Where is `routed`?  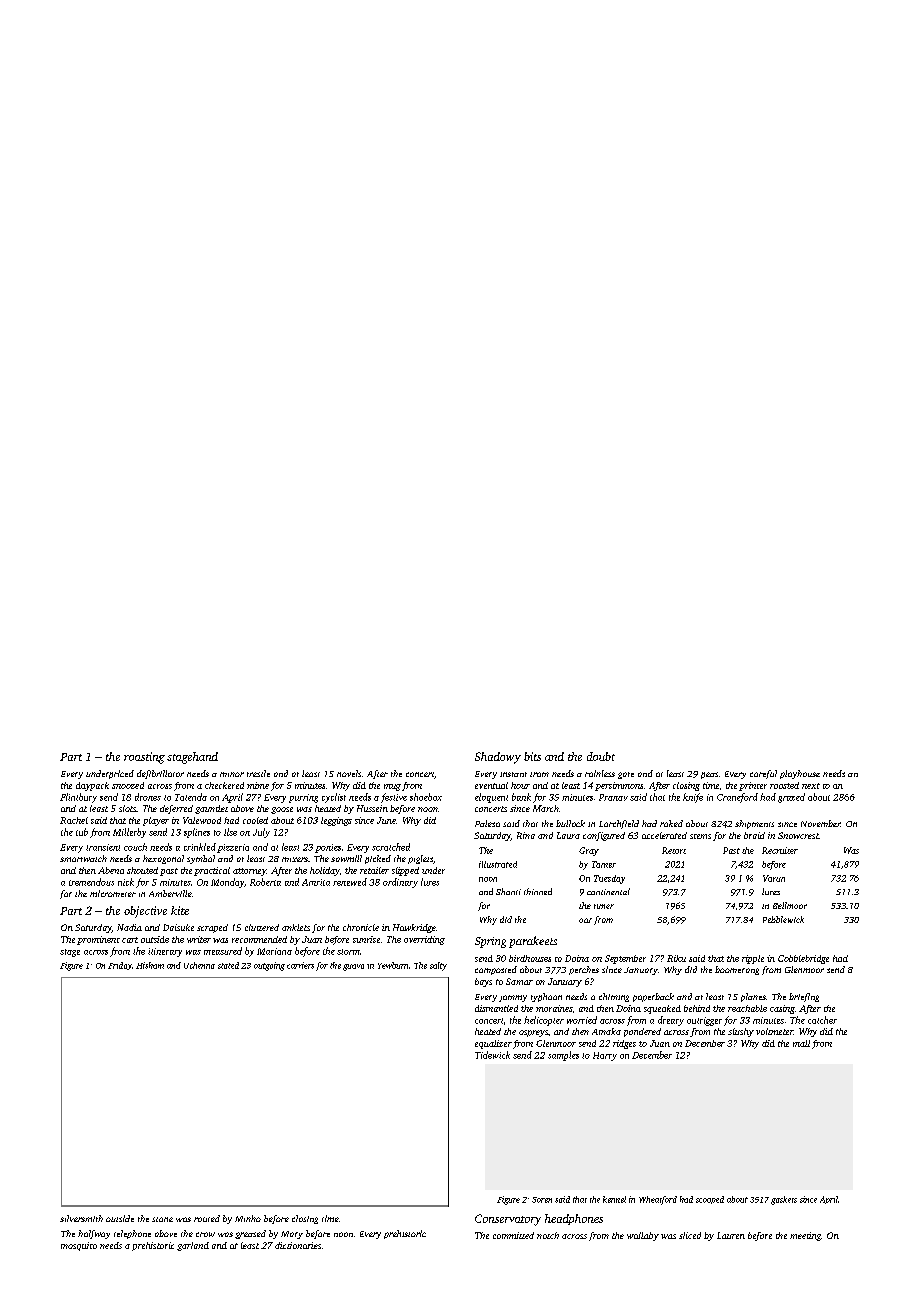
routed is located at coordinates (207, 1218).
